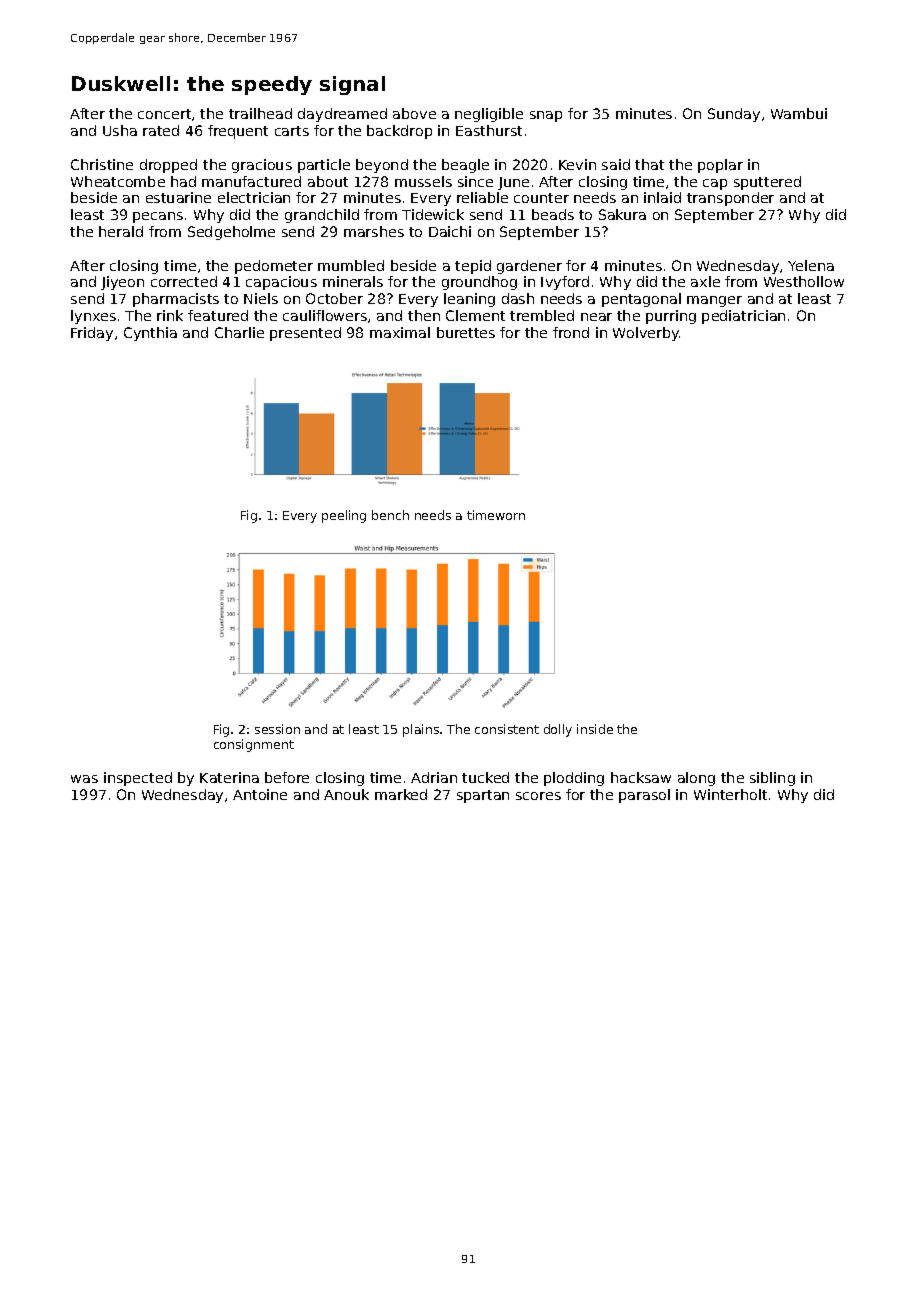  Describe the element at coordinates (595, 729) in the screenshot. I see `inside` at that location.
